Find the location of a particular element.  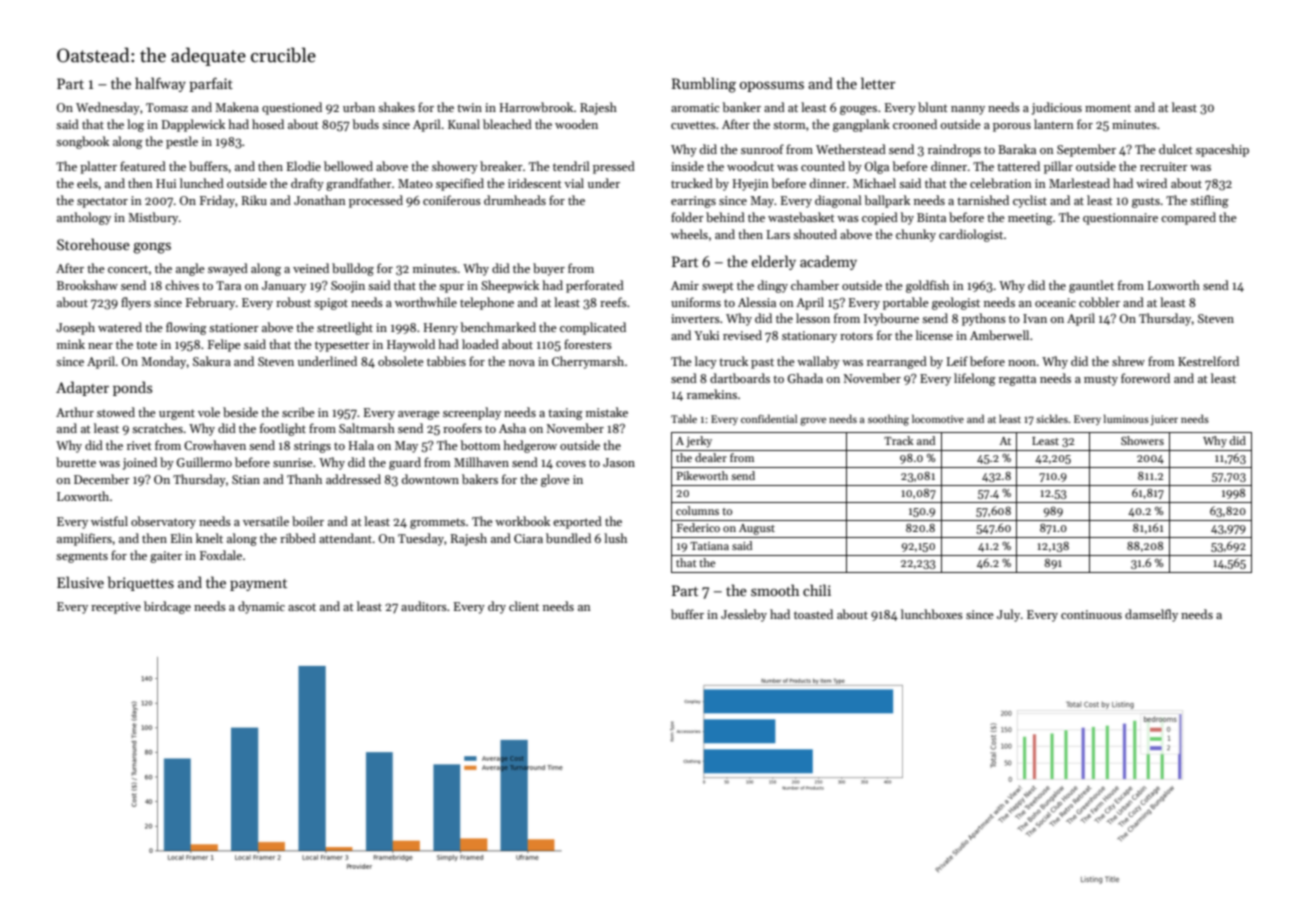

wistful is located at coordinates (109, 521).
